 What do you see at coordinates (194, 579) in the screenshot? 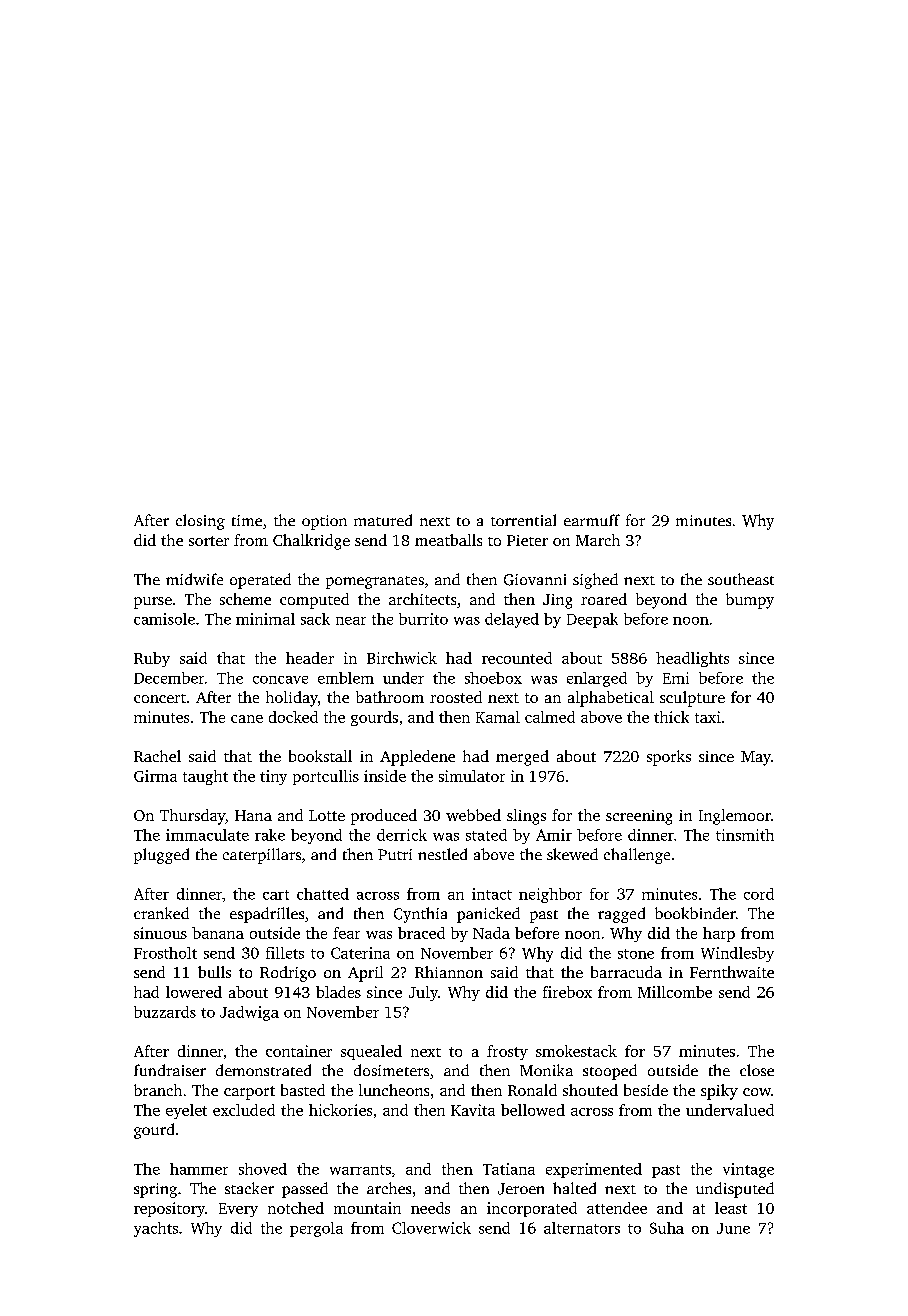
I see `midwife` at bounding box center [194, 579].
